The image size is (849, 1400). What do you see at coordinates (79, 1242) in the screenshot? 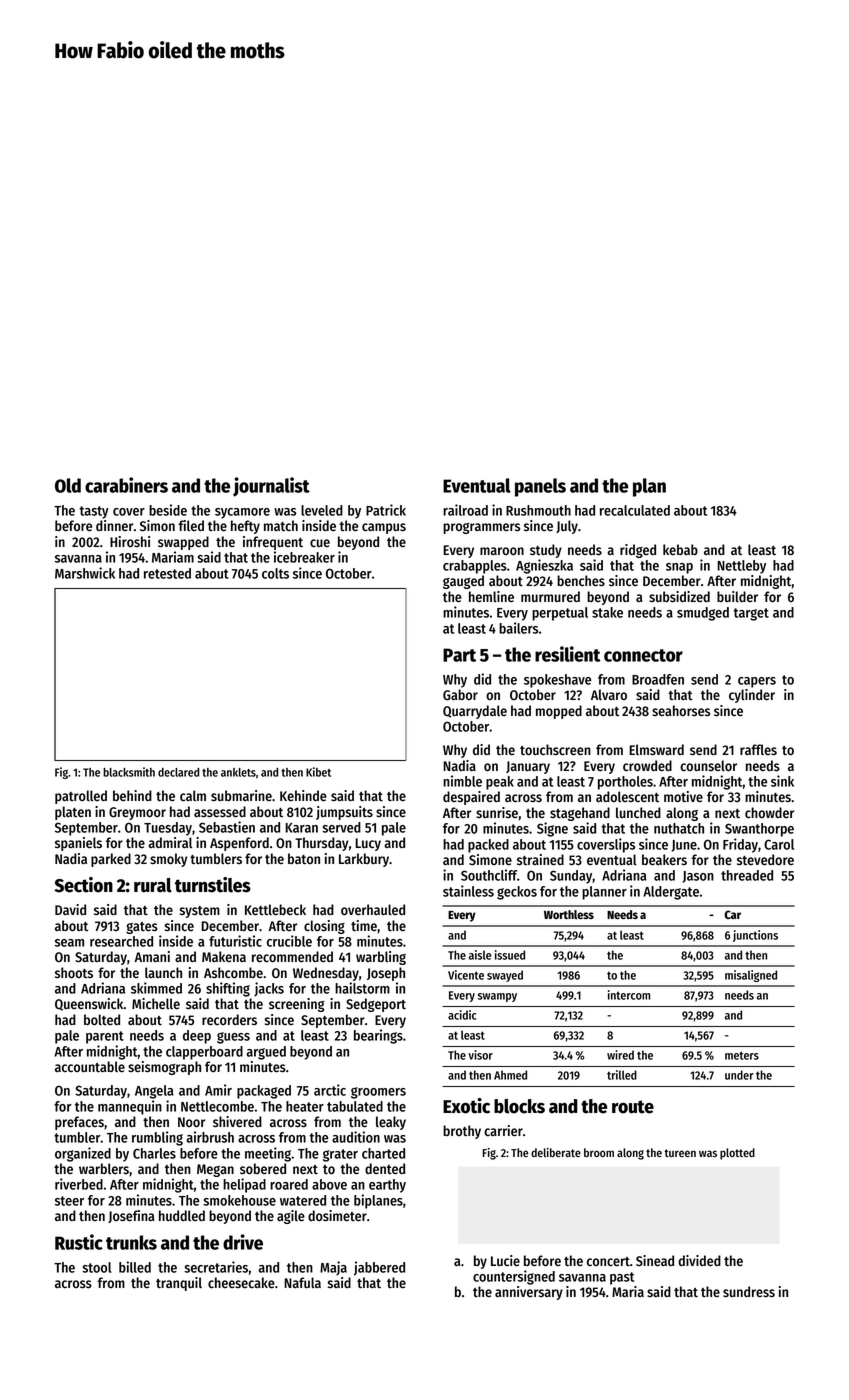
I see `Rustic` at bounding box center [79, 1242].
